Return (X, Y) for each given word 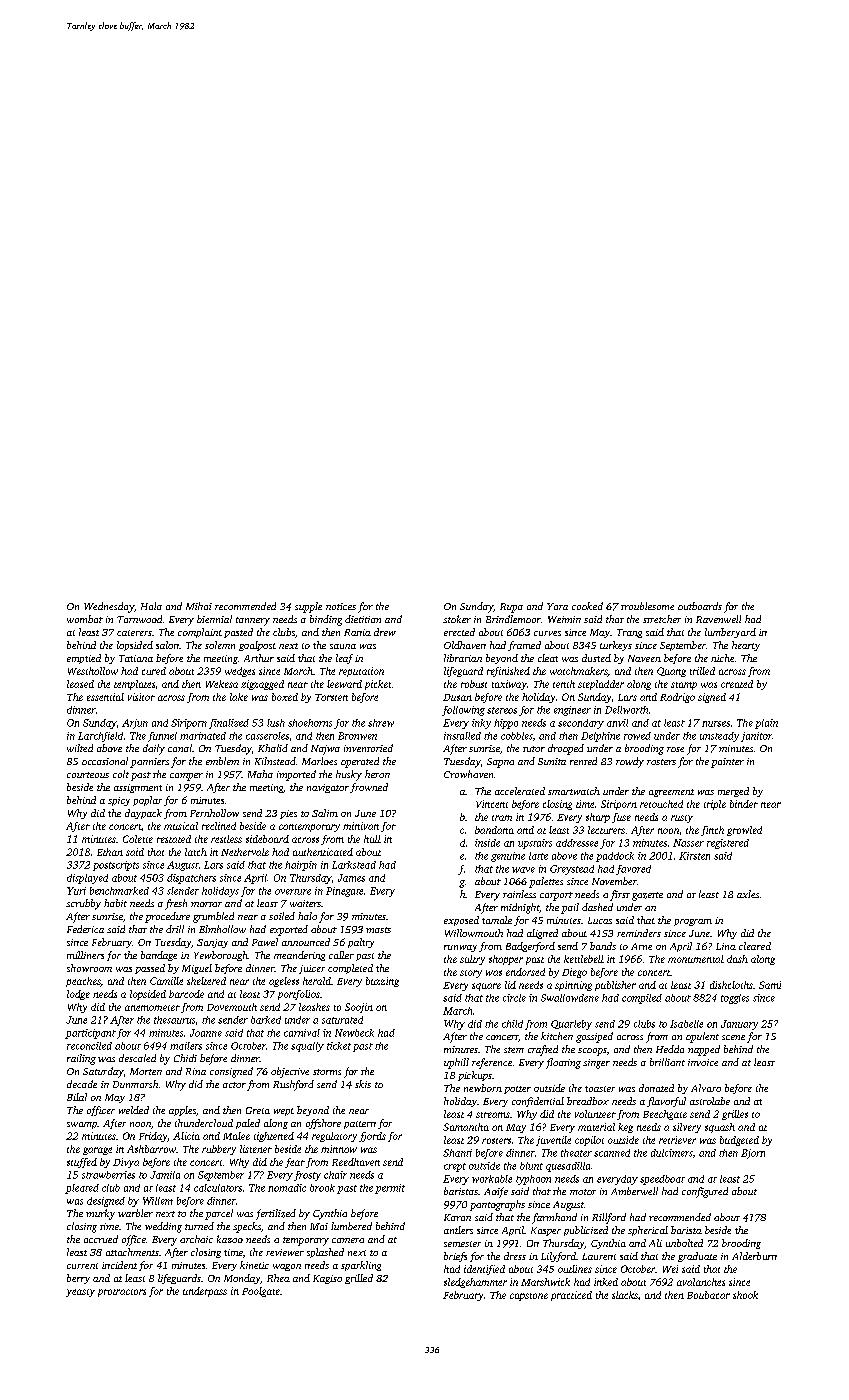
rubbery (219, 1150)
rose (675, 749)
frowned (369, 788)
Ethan (110, 852)
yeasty (80, 1293)
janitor (756, 737)
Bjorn (753, 1154)
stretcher (662, 619)
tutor (534, 749)
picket (378, 685)
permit (390, 1189)
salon (167, 645)
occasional (105, 761)
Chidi (185, 1058)
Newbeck (354, 1033)
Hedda (670, 1049)
